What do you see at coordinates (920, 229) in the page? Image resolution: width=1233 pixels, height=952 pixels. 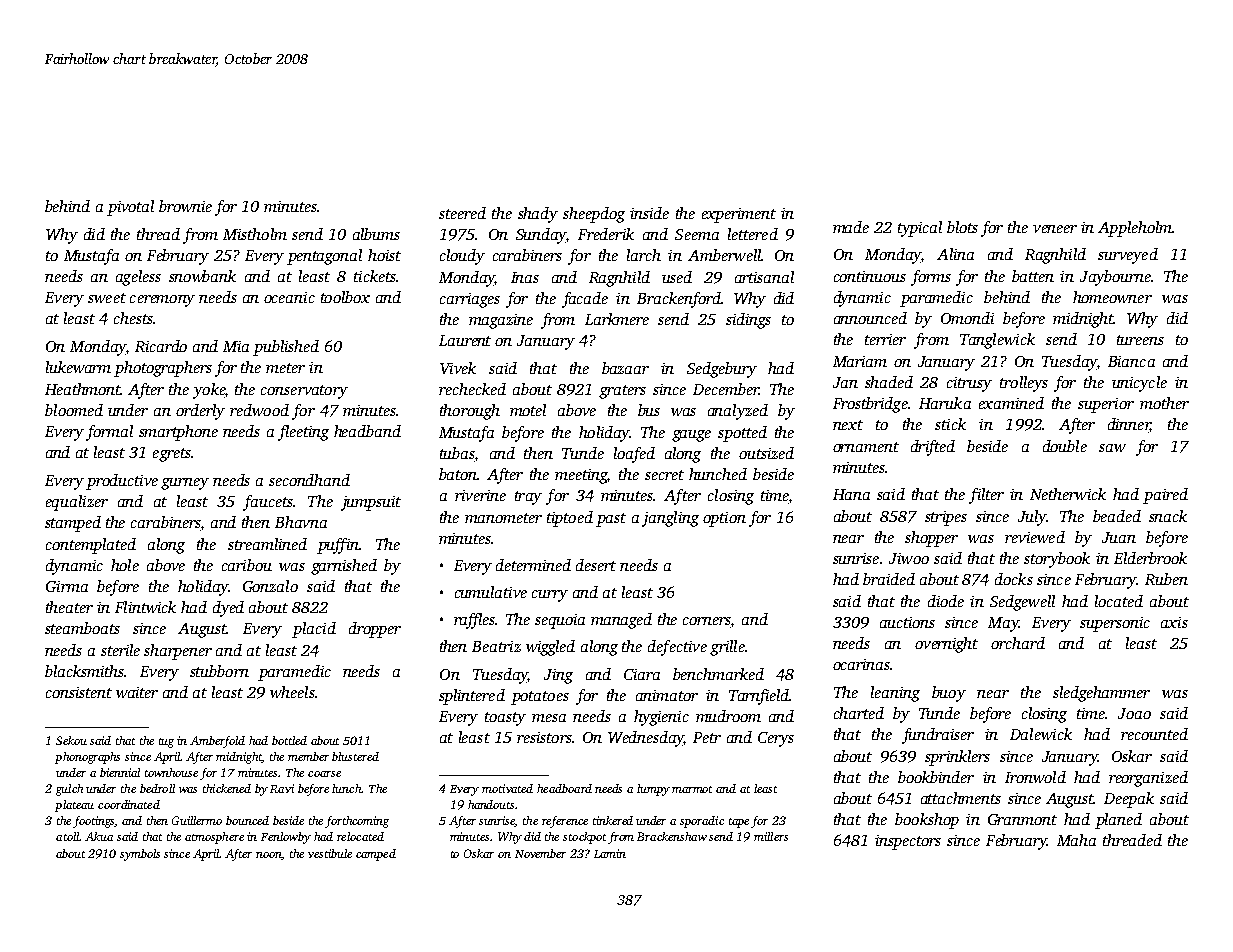 I see `typical` at bounding box center [920, 229].
